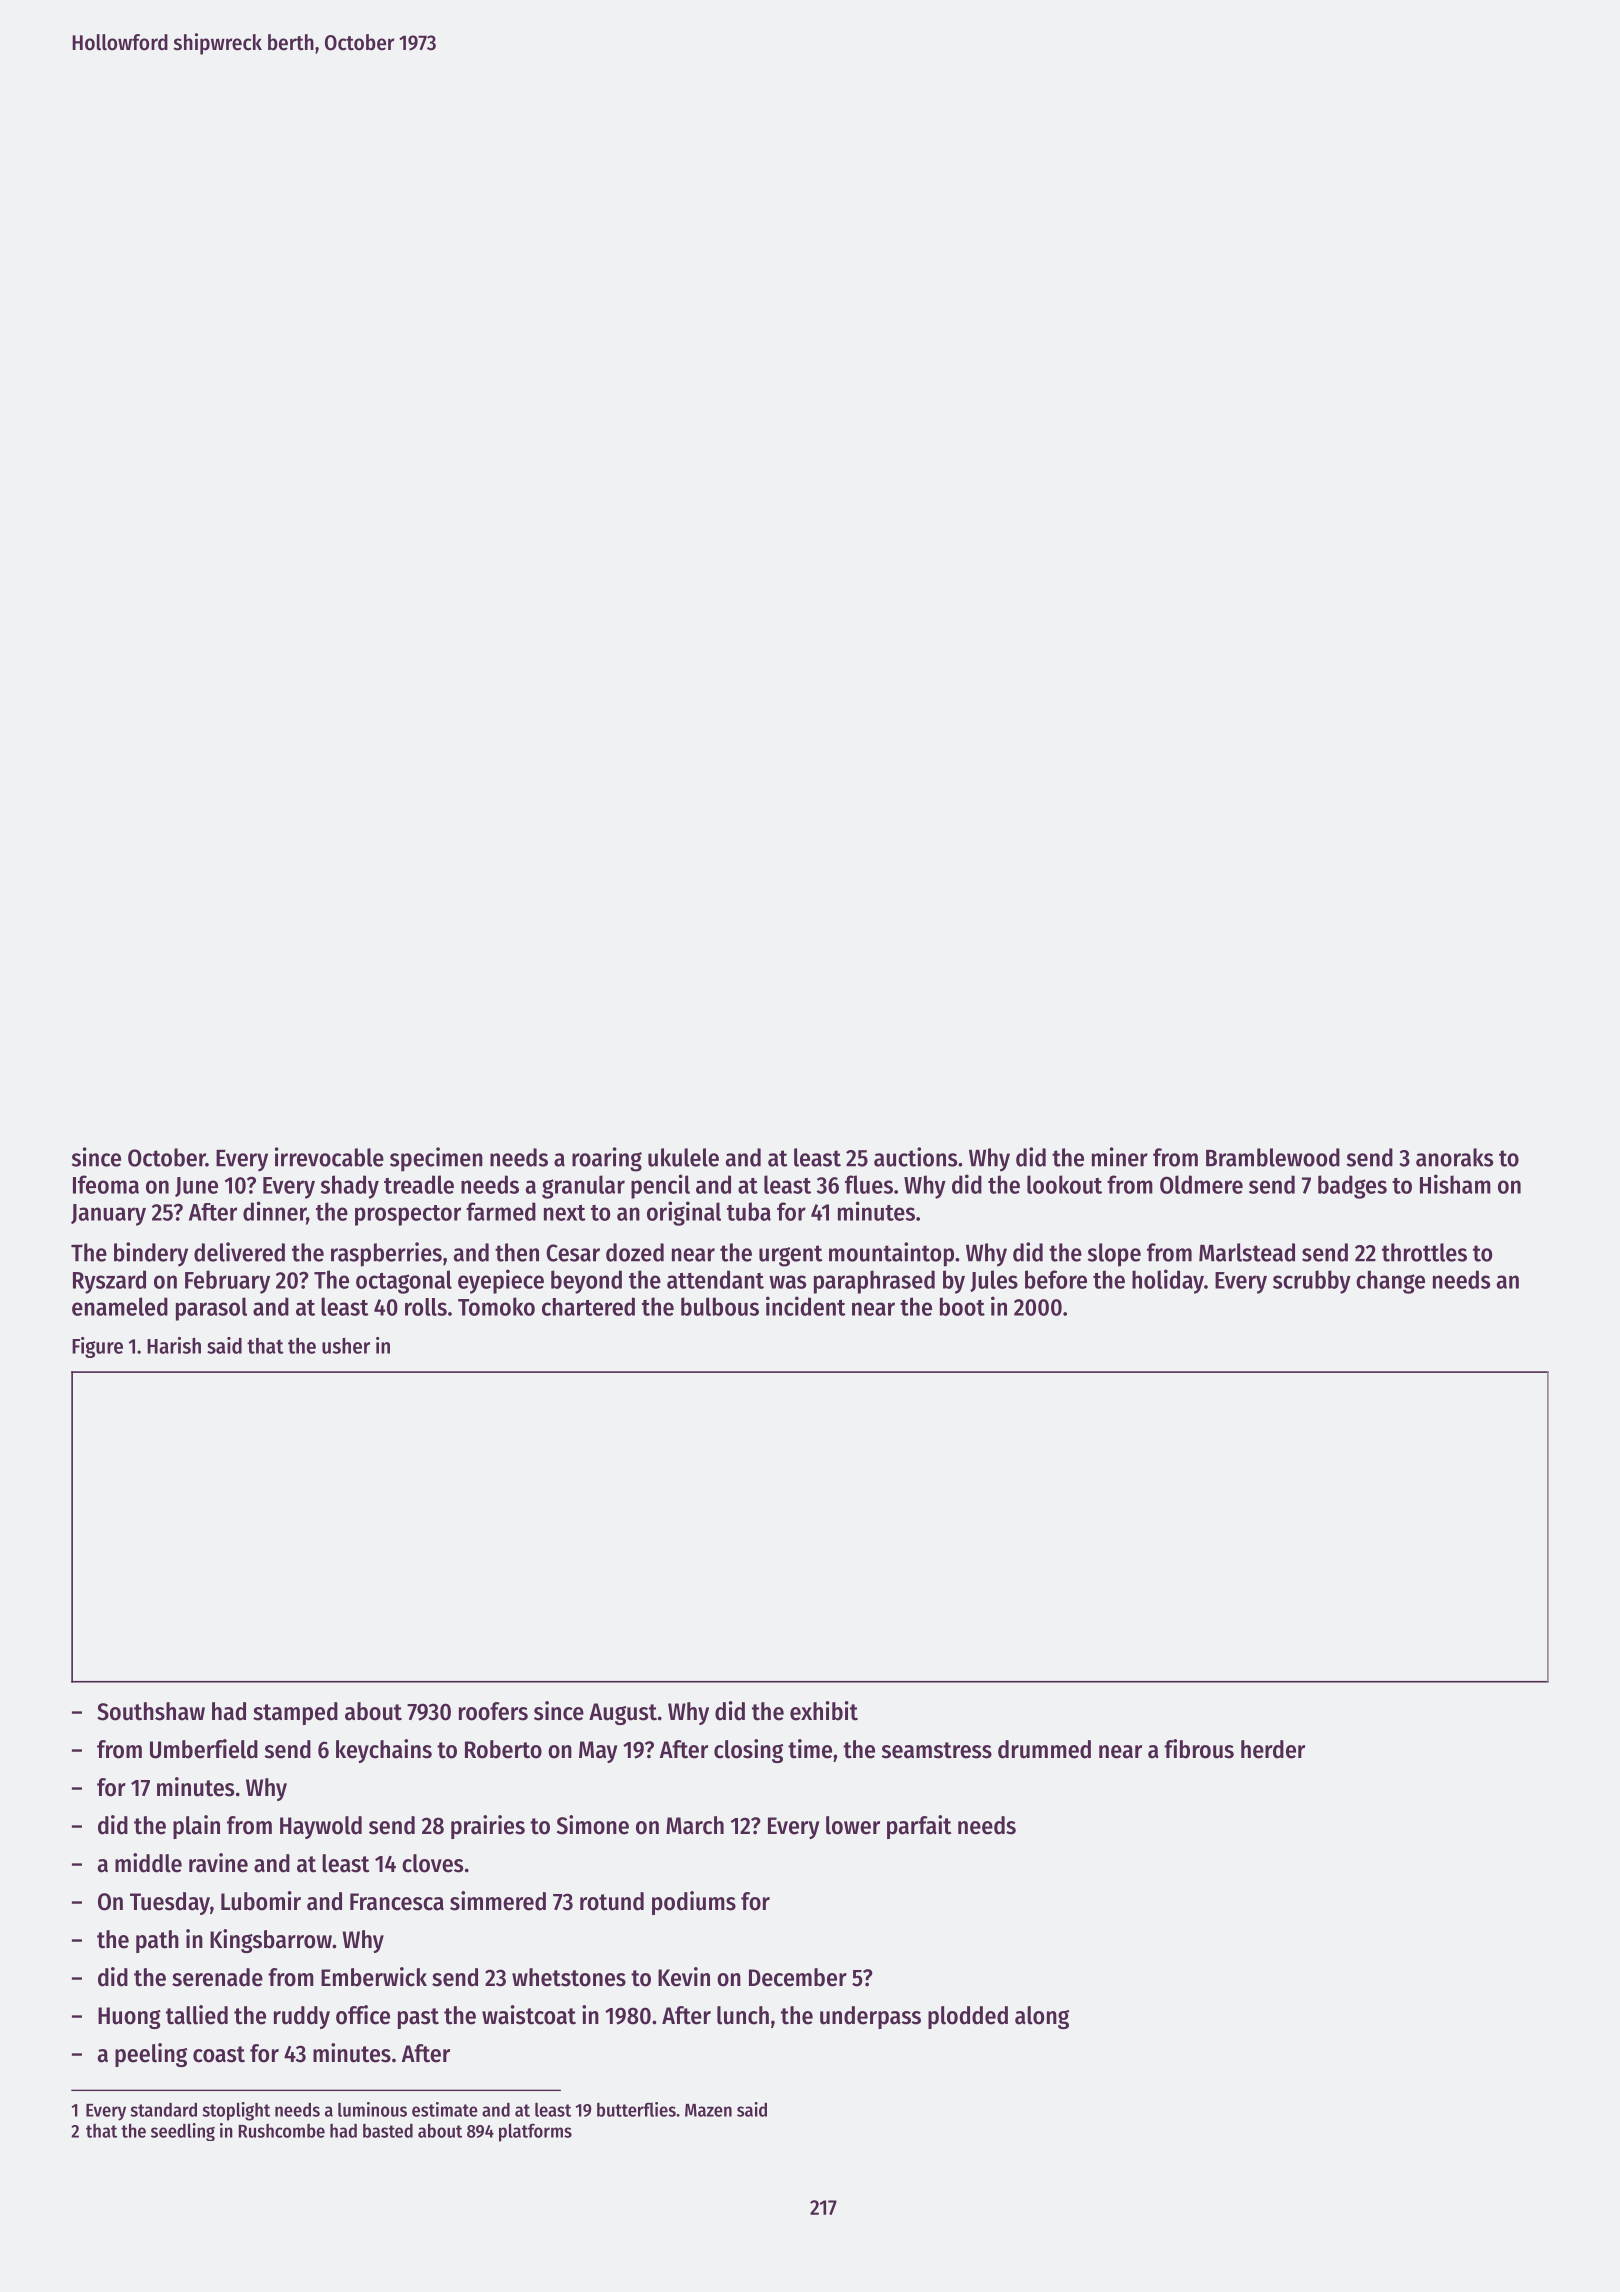  Describe the element at coordinates (346, 1346) in the screenshot. I see `usher` at that location.
